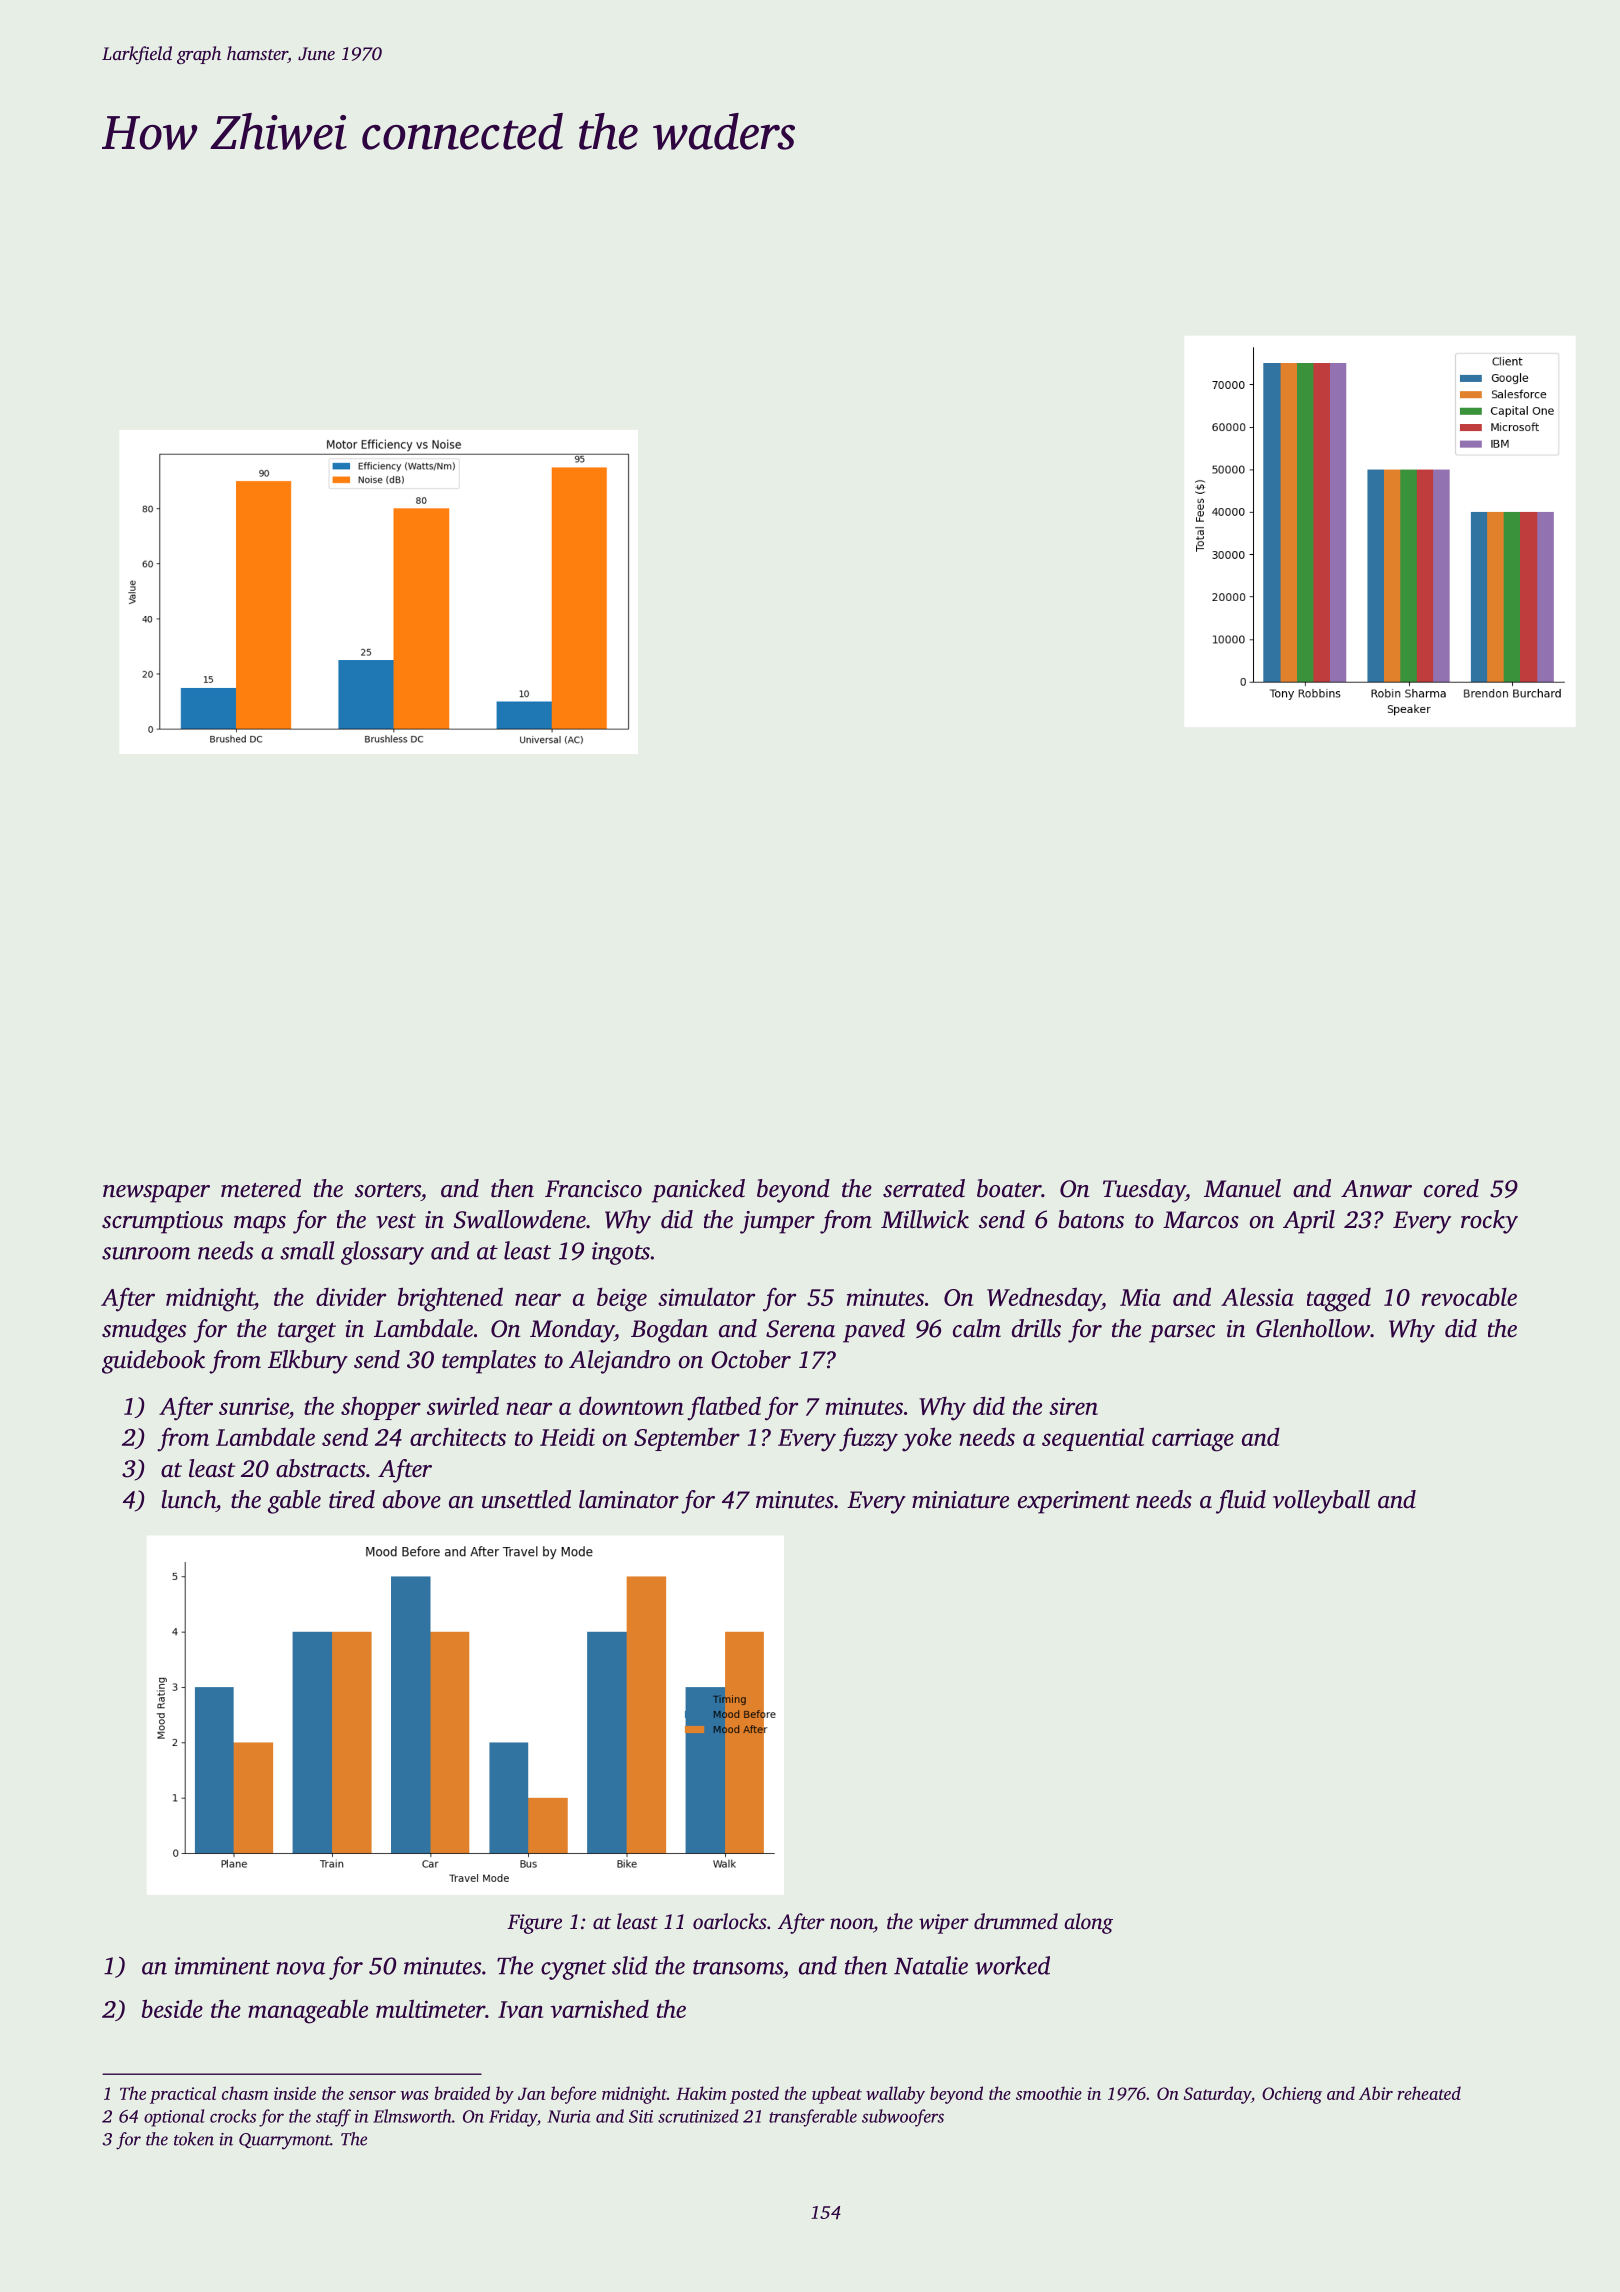 The width and height of the screenshot is (1620, 2292). I want to click on lunch, so click(188, 1499).
